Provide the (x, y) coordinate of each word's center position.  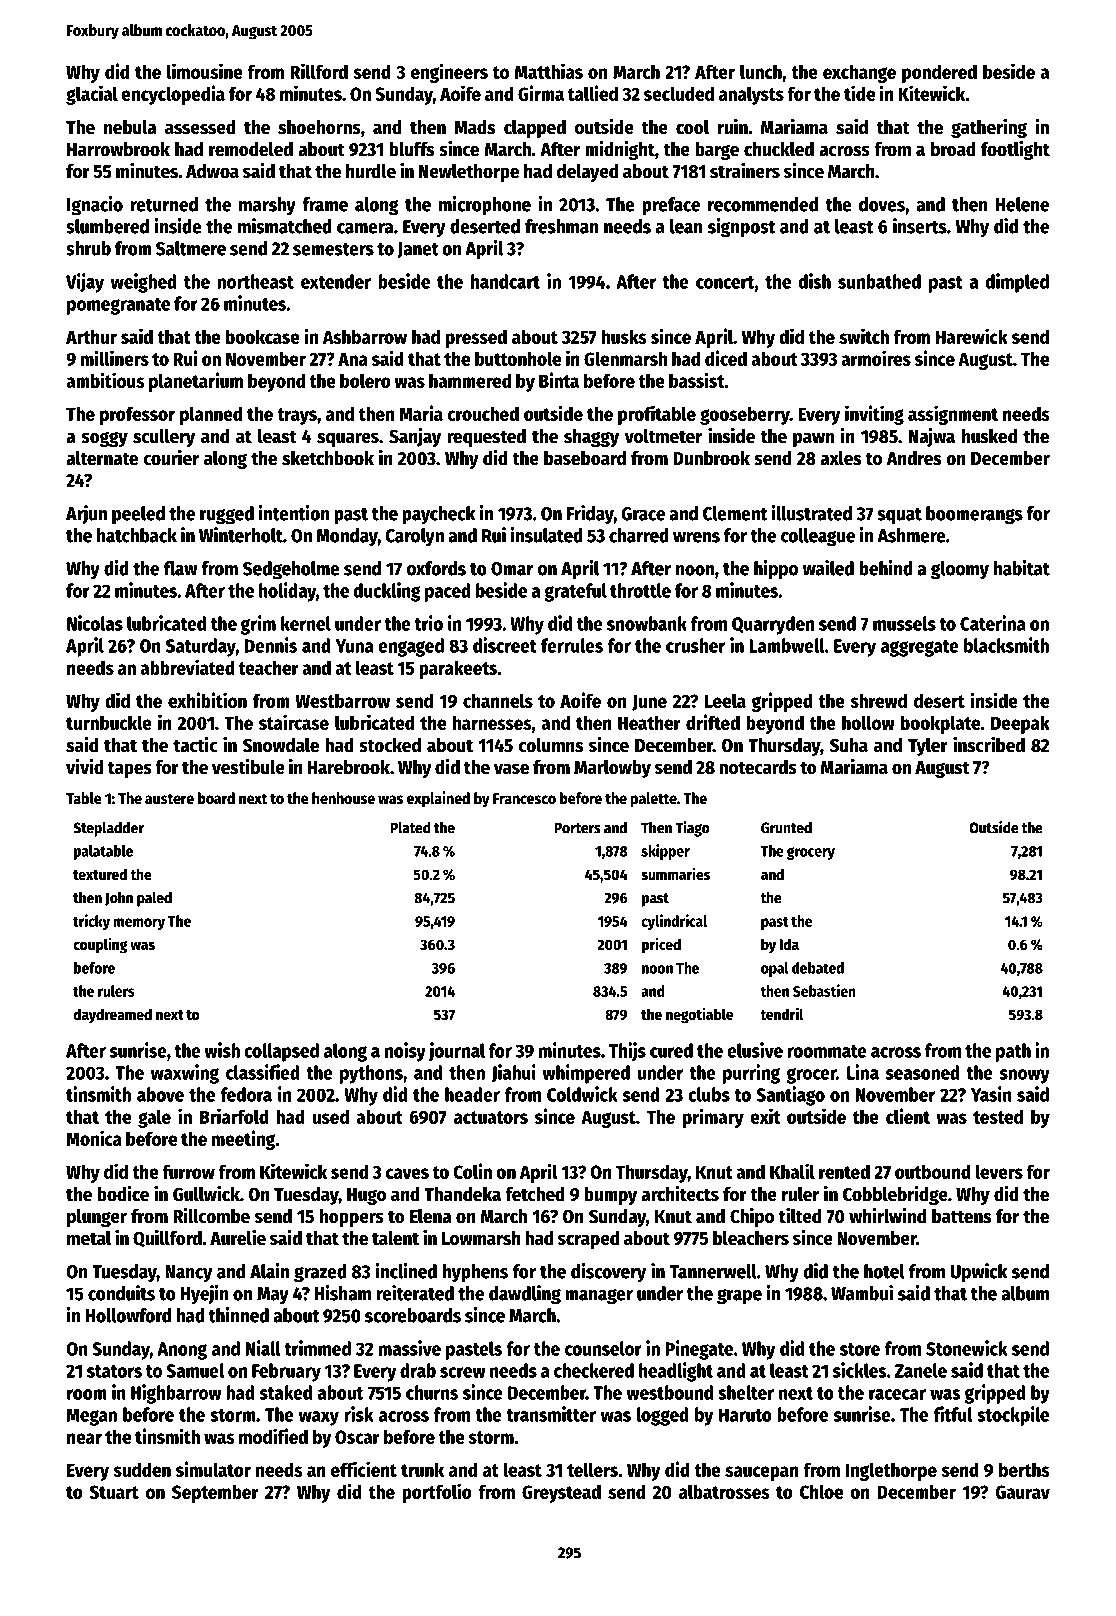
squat (900, 516)
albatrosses (724, 1491)
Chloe (821, 1491)
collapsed (281, 1052)
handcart (505, 281)
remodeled (251, 149)
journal (456, 1052)
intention (294, 513)
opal (775, 969)
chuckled (779, 149)
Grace (643, 514)
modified (273, 1436)
